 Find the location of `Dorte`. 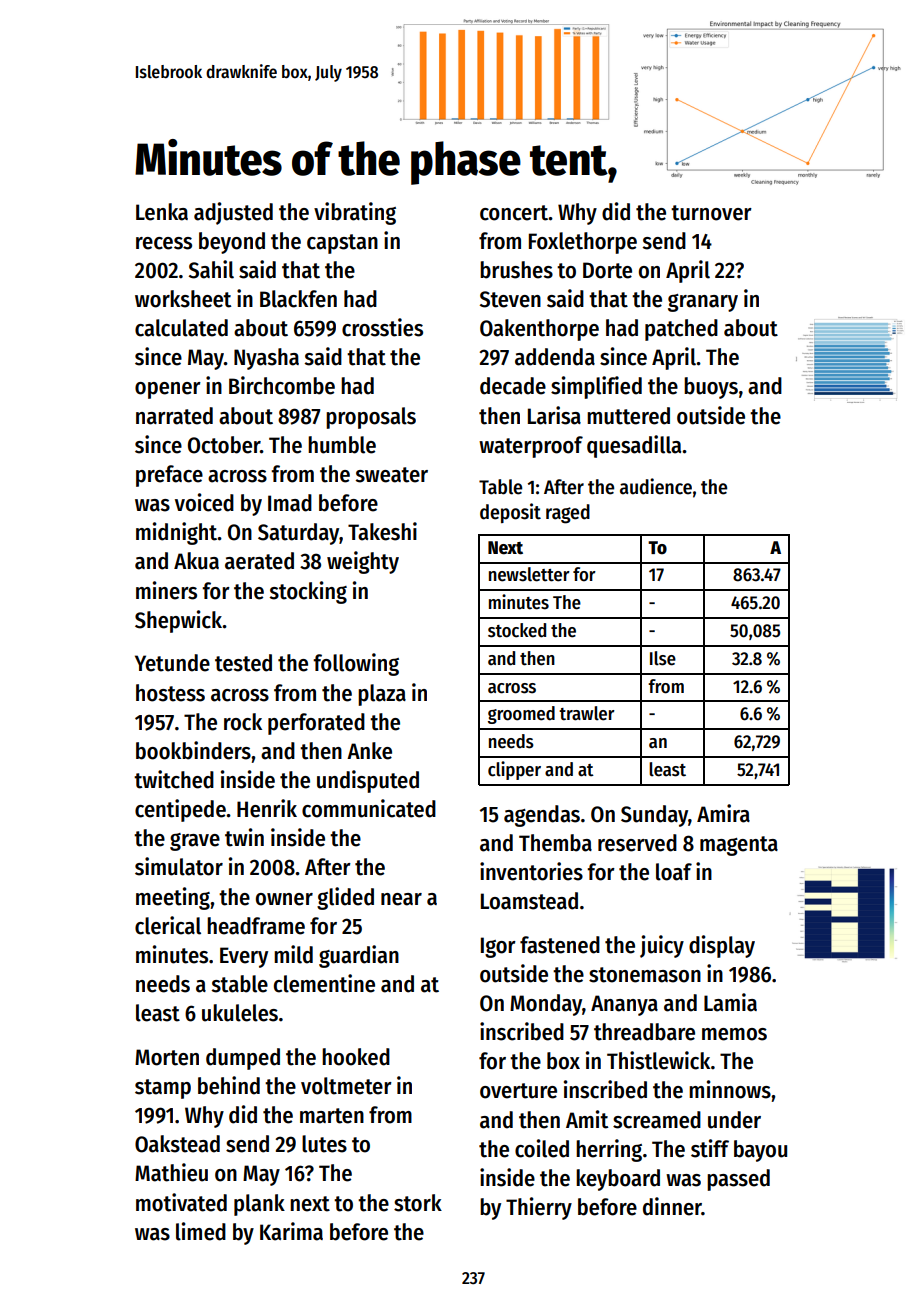

Dorte is located at coordinates (607, 270).
